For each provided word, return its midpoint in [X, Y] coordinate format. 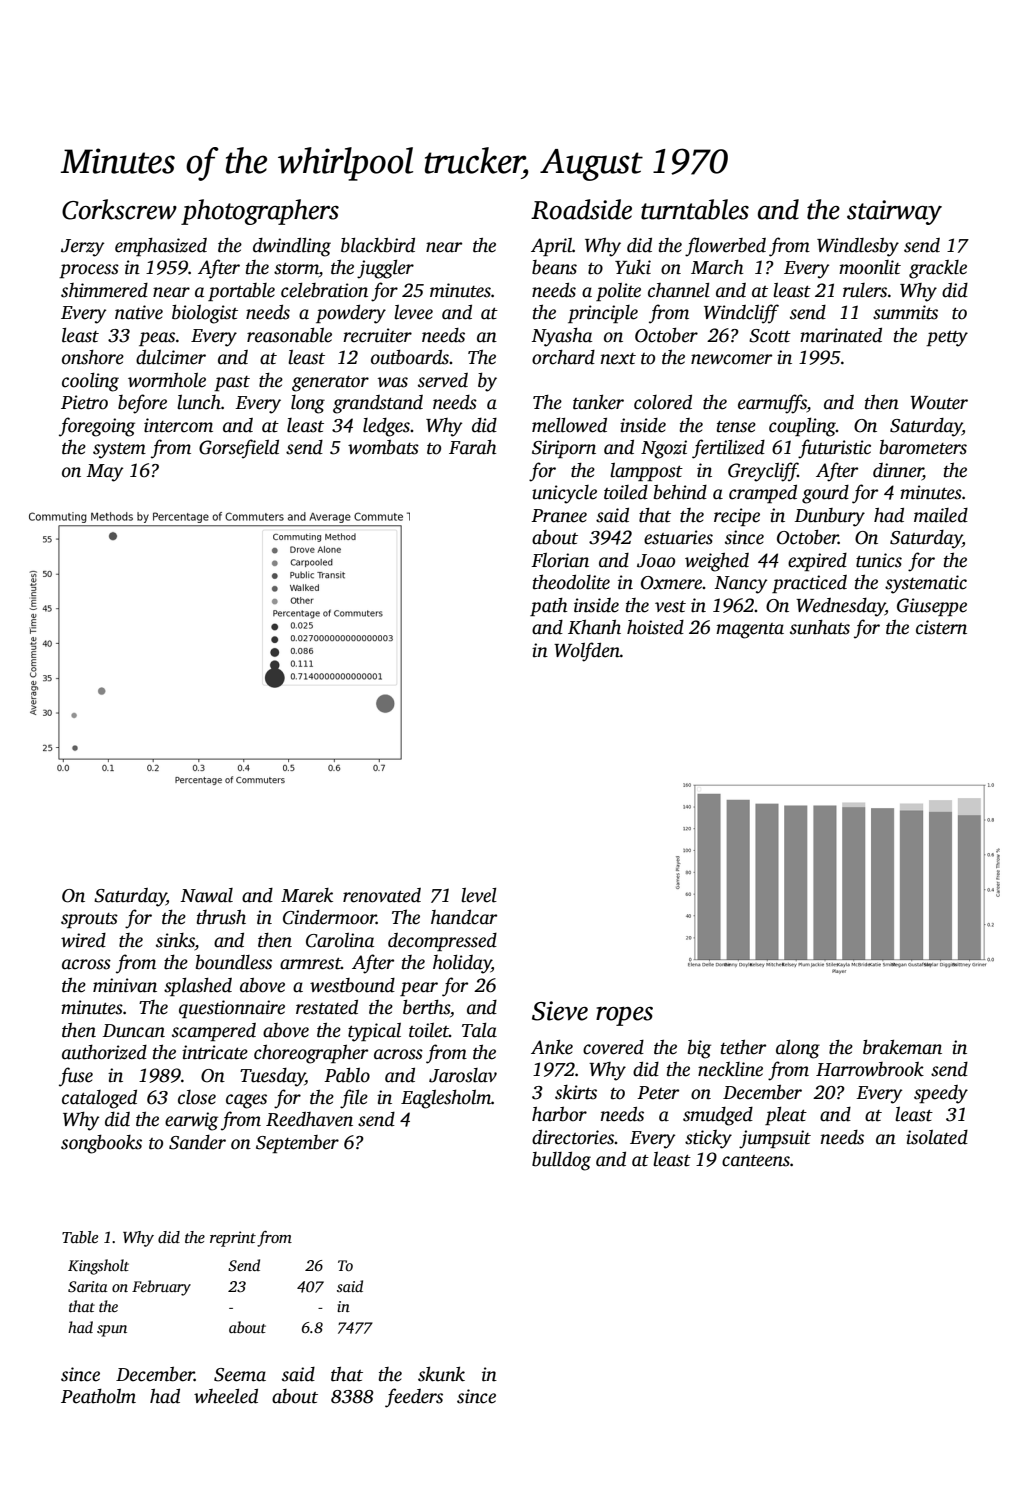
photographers [260, 212]
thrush [221, 917]
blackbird [378, 245]
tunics [879, 560]
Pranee [559, 516]
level [479, 895]
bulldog [561, 1161]
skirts [576, 1092]
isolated [937, 1137]
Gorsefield [239, 449]
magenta [750, 631]
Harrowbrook [870, 1069]
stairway [894, 212]
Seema [240, 1375]
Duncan [134, 1031]
